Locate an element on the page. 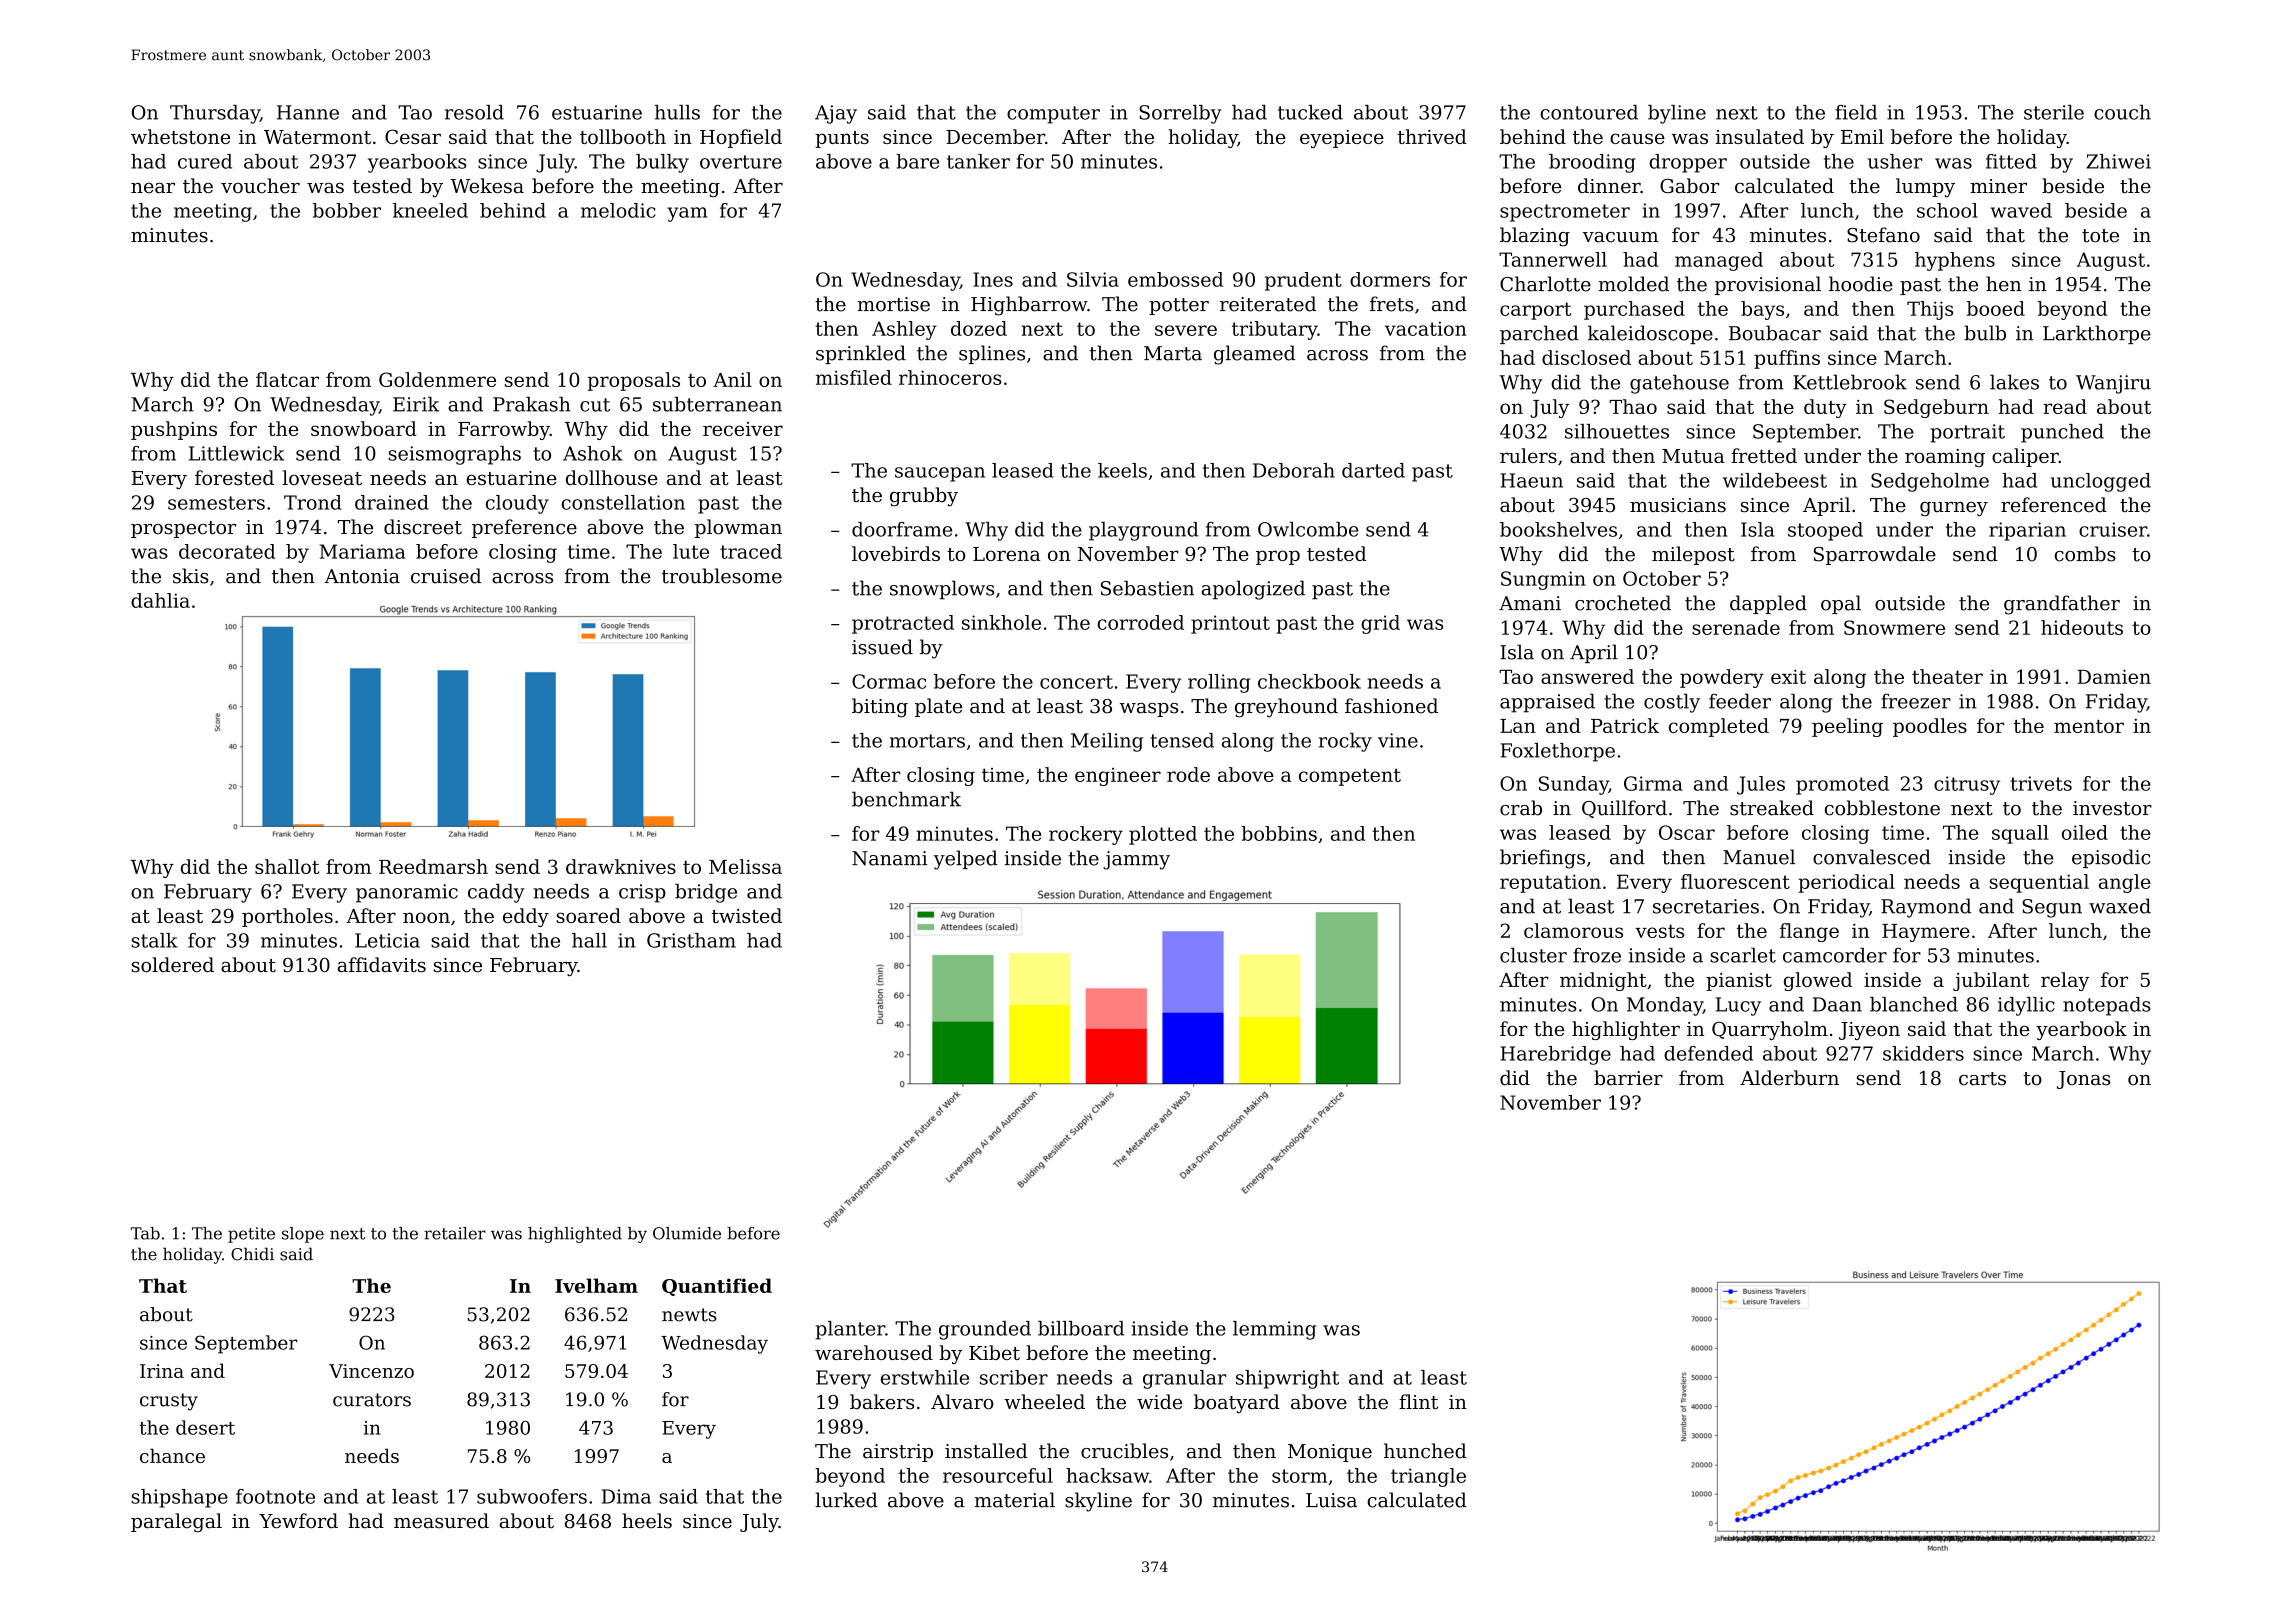 The image size is (2282, 1614). Dima is located at coordinates (626, 1496).
